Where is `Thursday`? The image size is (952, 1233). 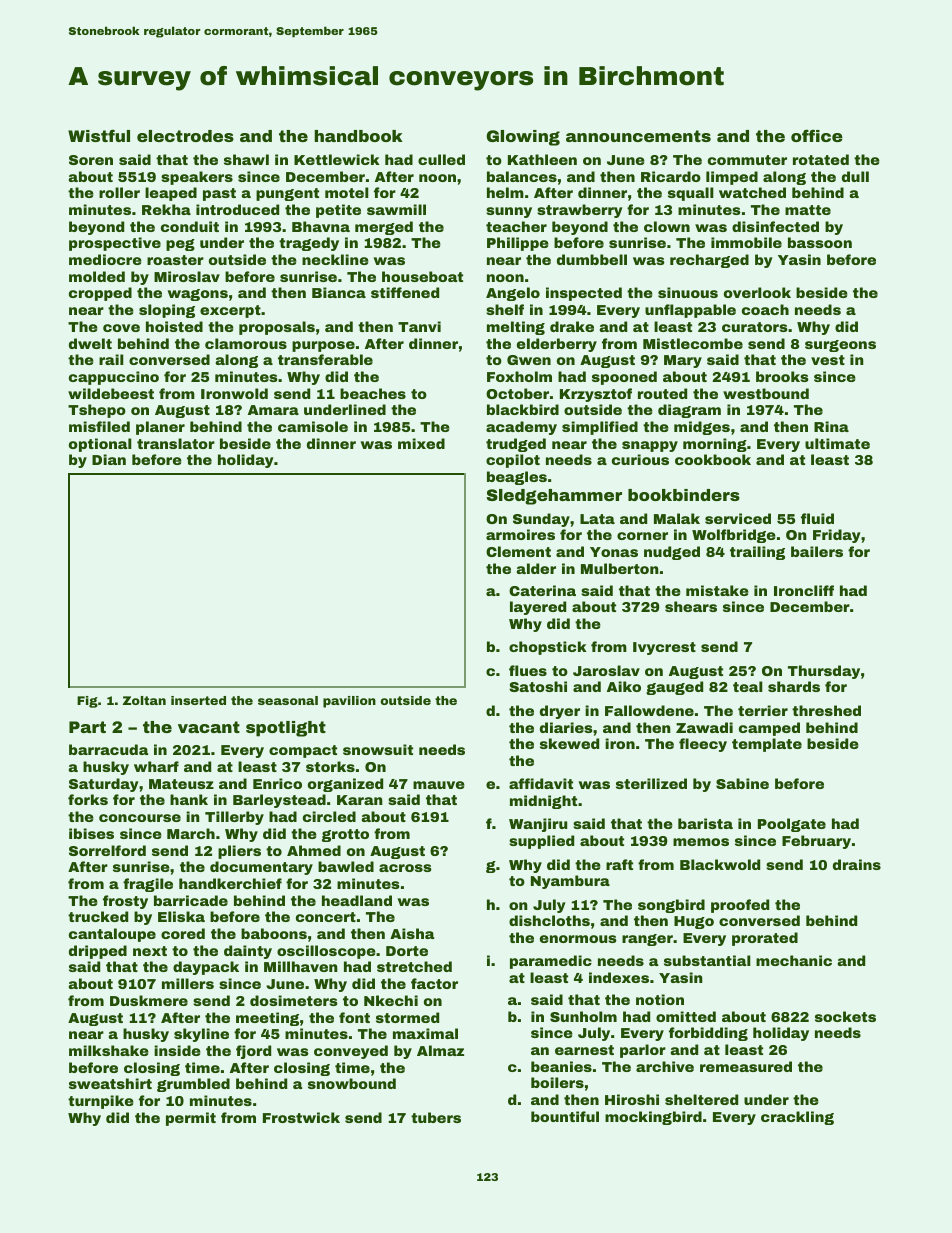
Thursday is located at coordinates (824, 672).
